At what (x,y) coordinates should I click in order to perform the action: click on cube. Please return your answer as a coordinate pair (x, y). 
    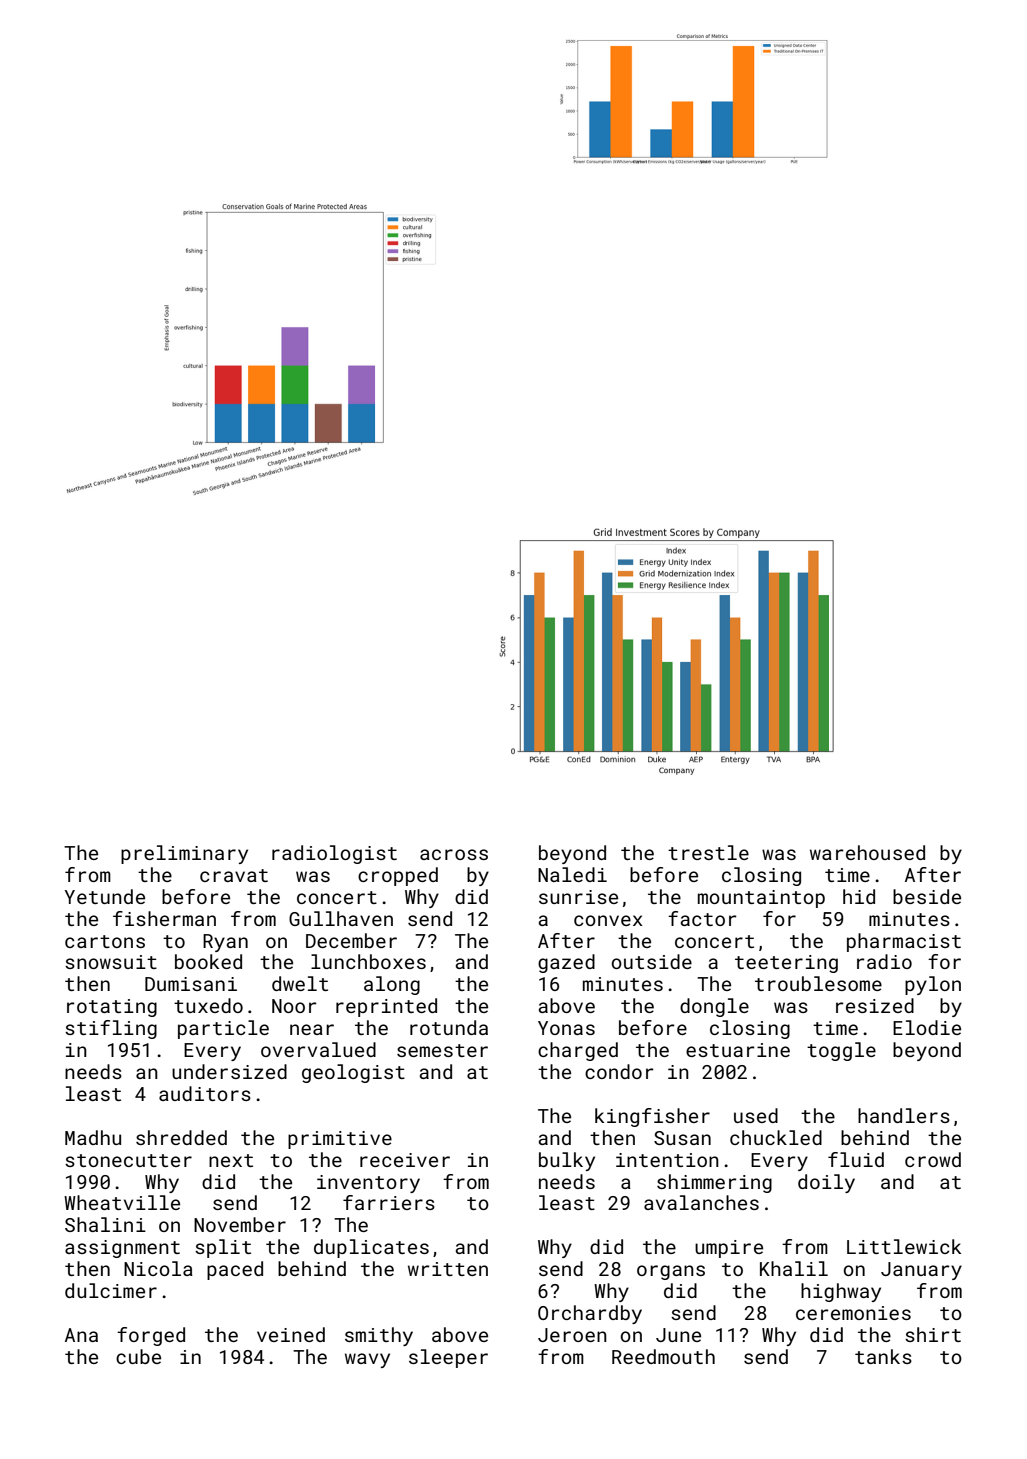
    Looking at the image, I should click on (138, 1356).
